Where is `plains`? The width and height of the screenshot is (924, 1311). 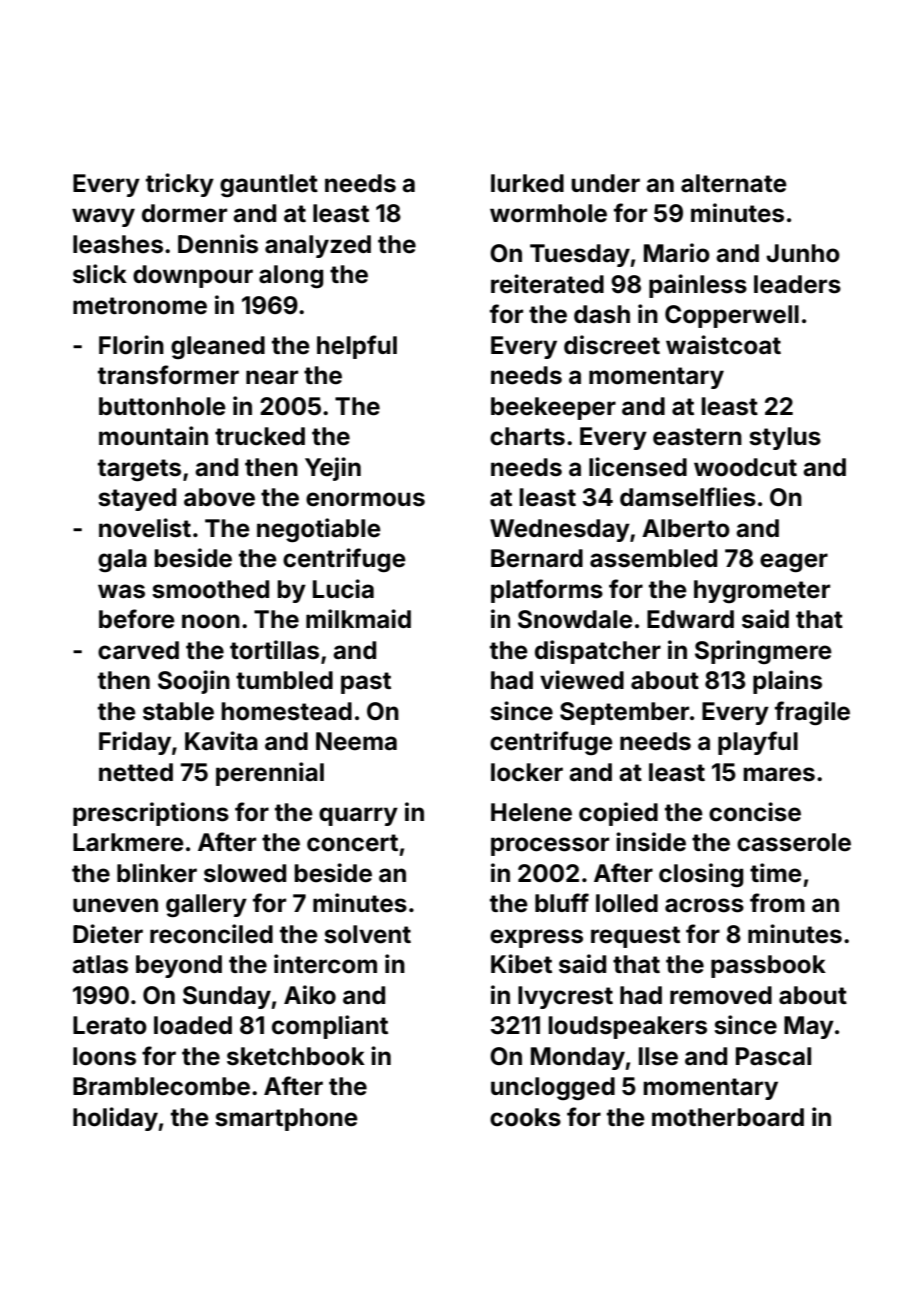 plains is located at coordinates (787, 682).
